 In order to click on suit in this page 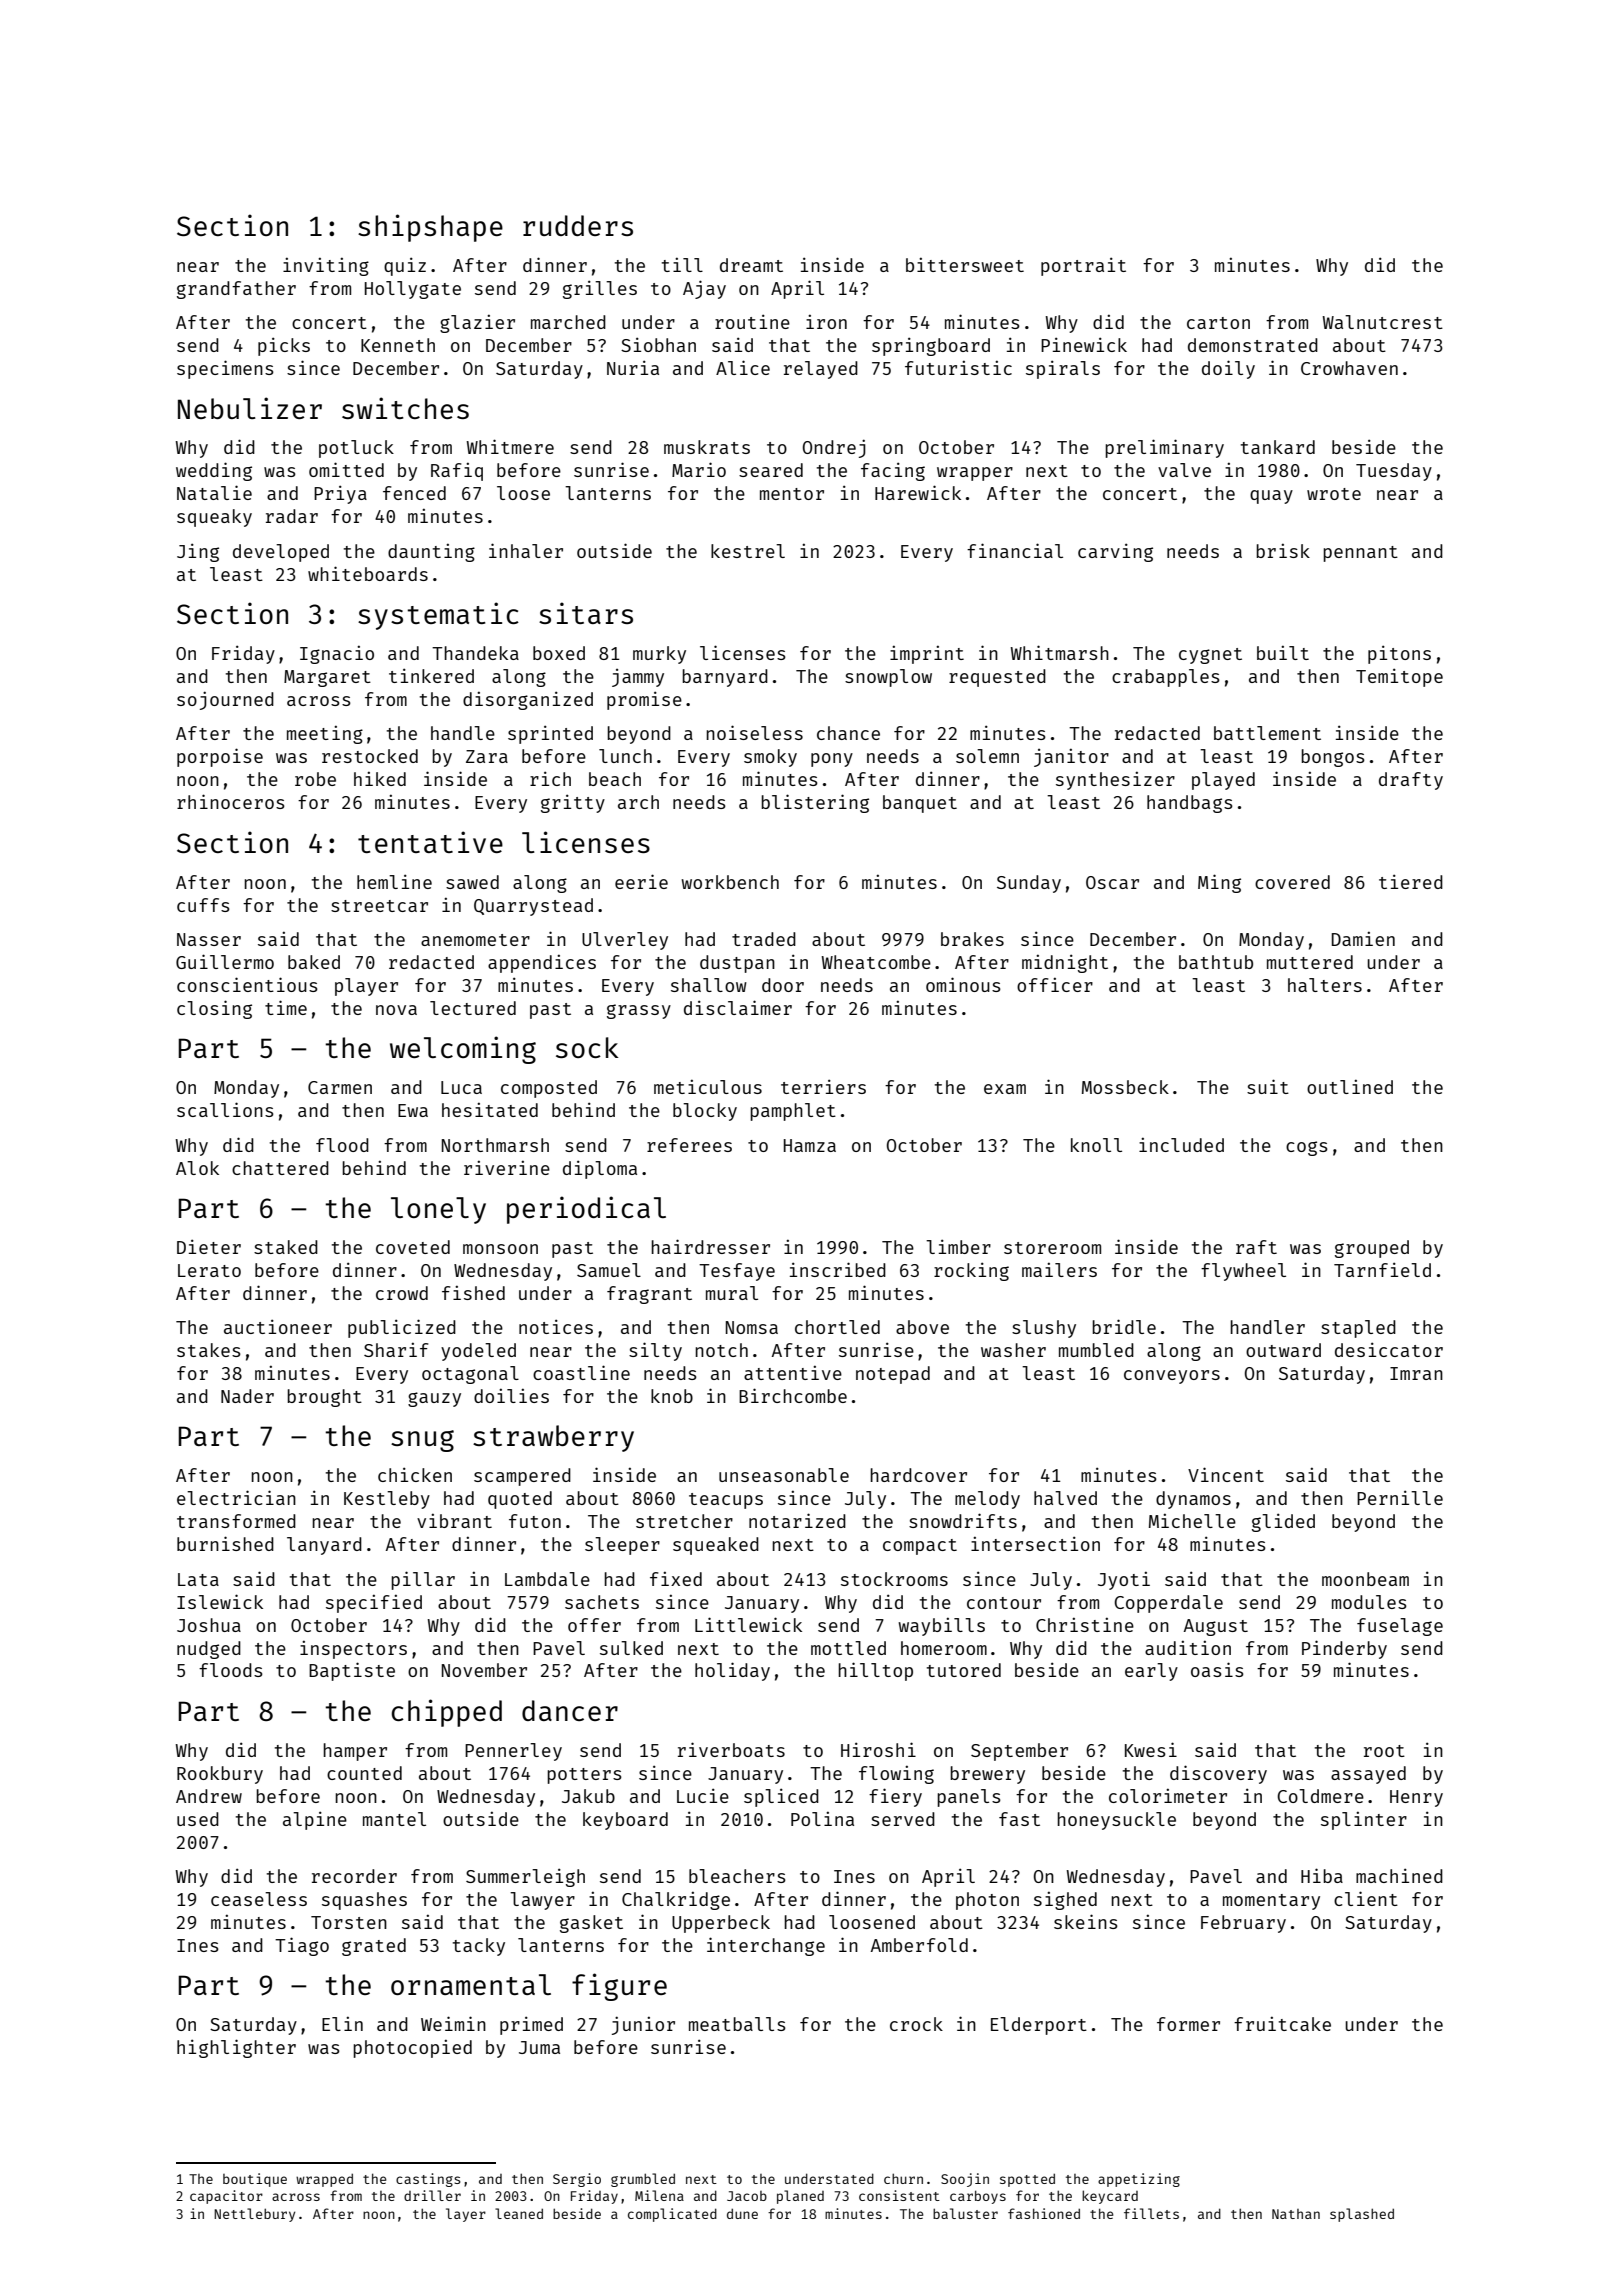, I will do `click(1268, 1086)`.
